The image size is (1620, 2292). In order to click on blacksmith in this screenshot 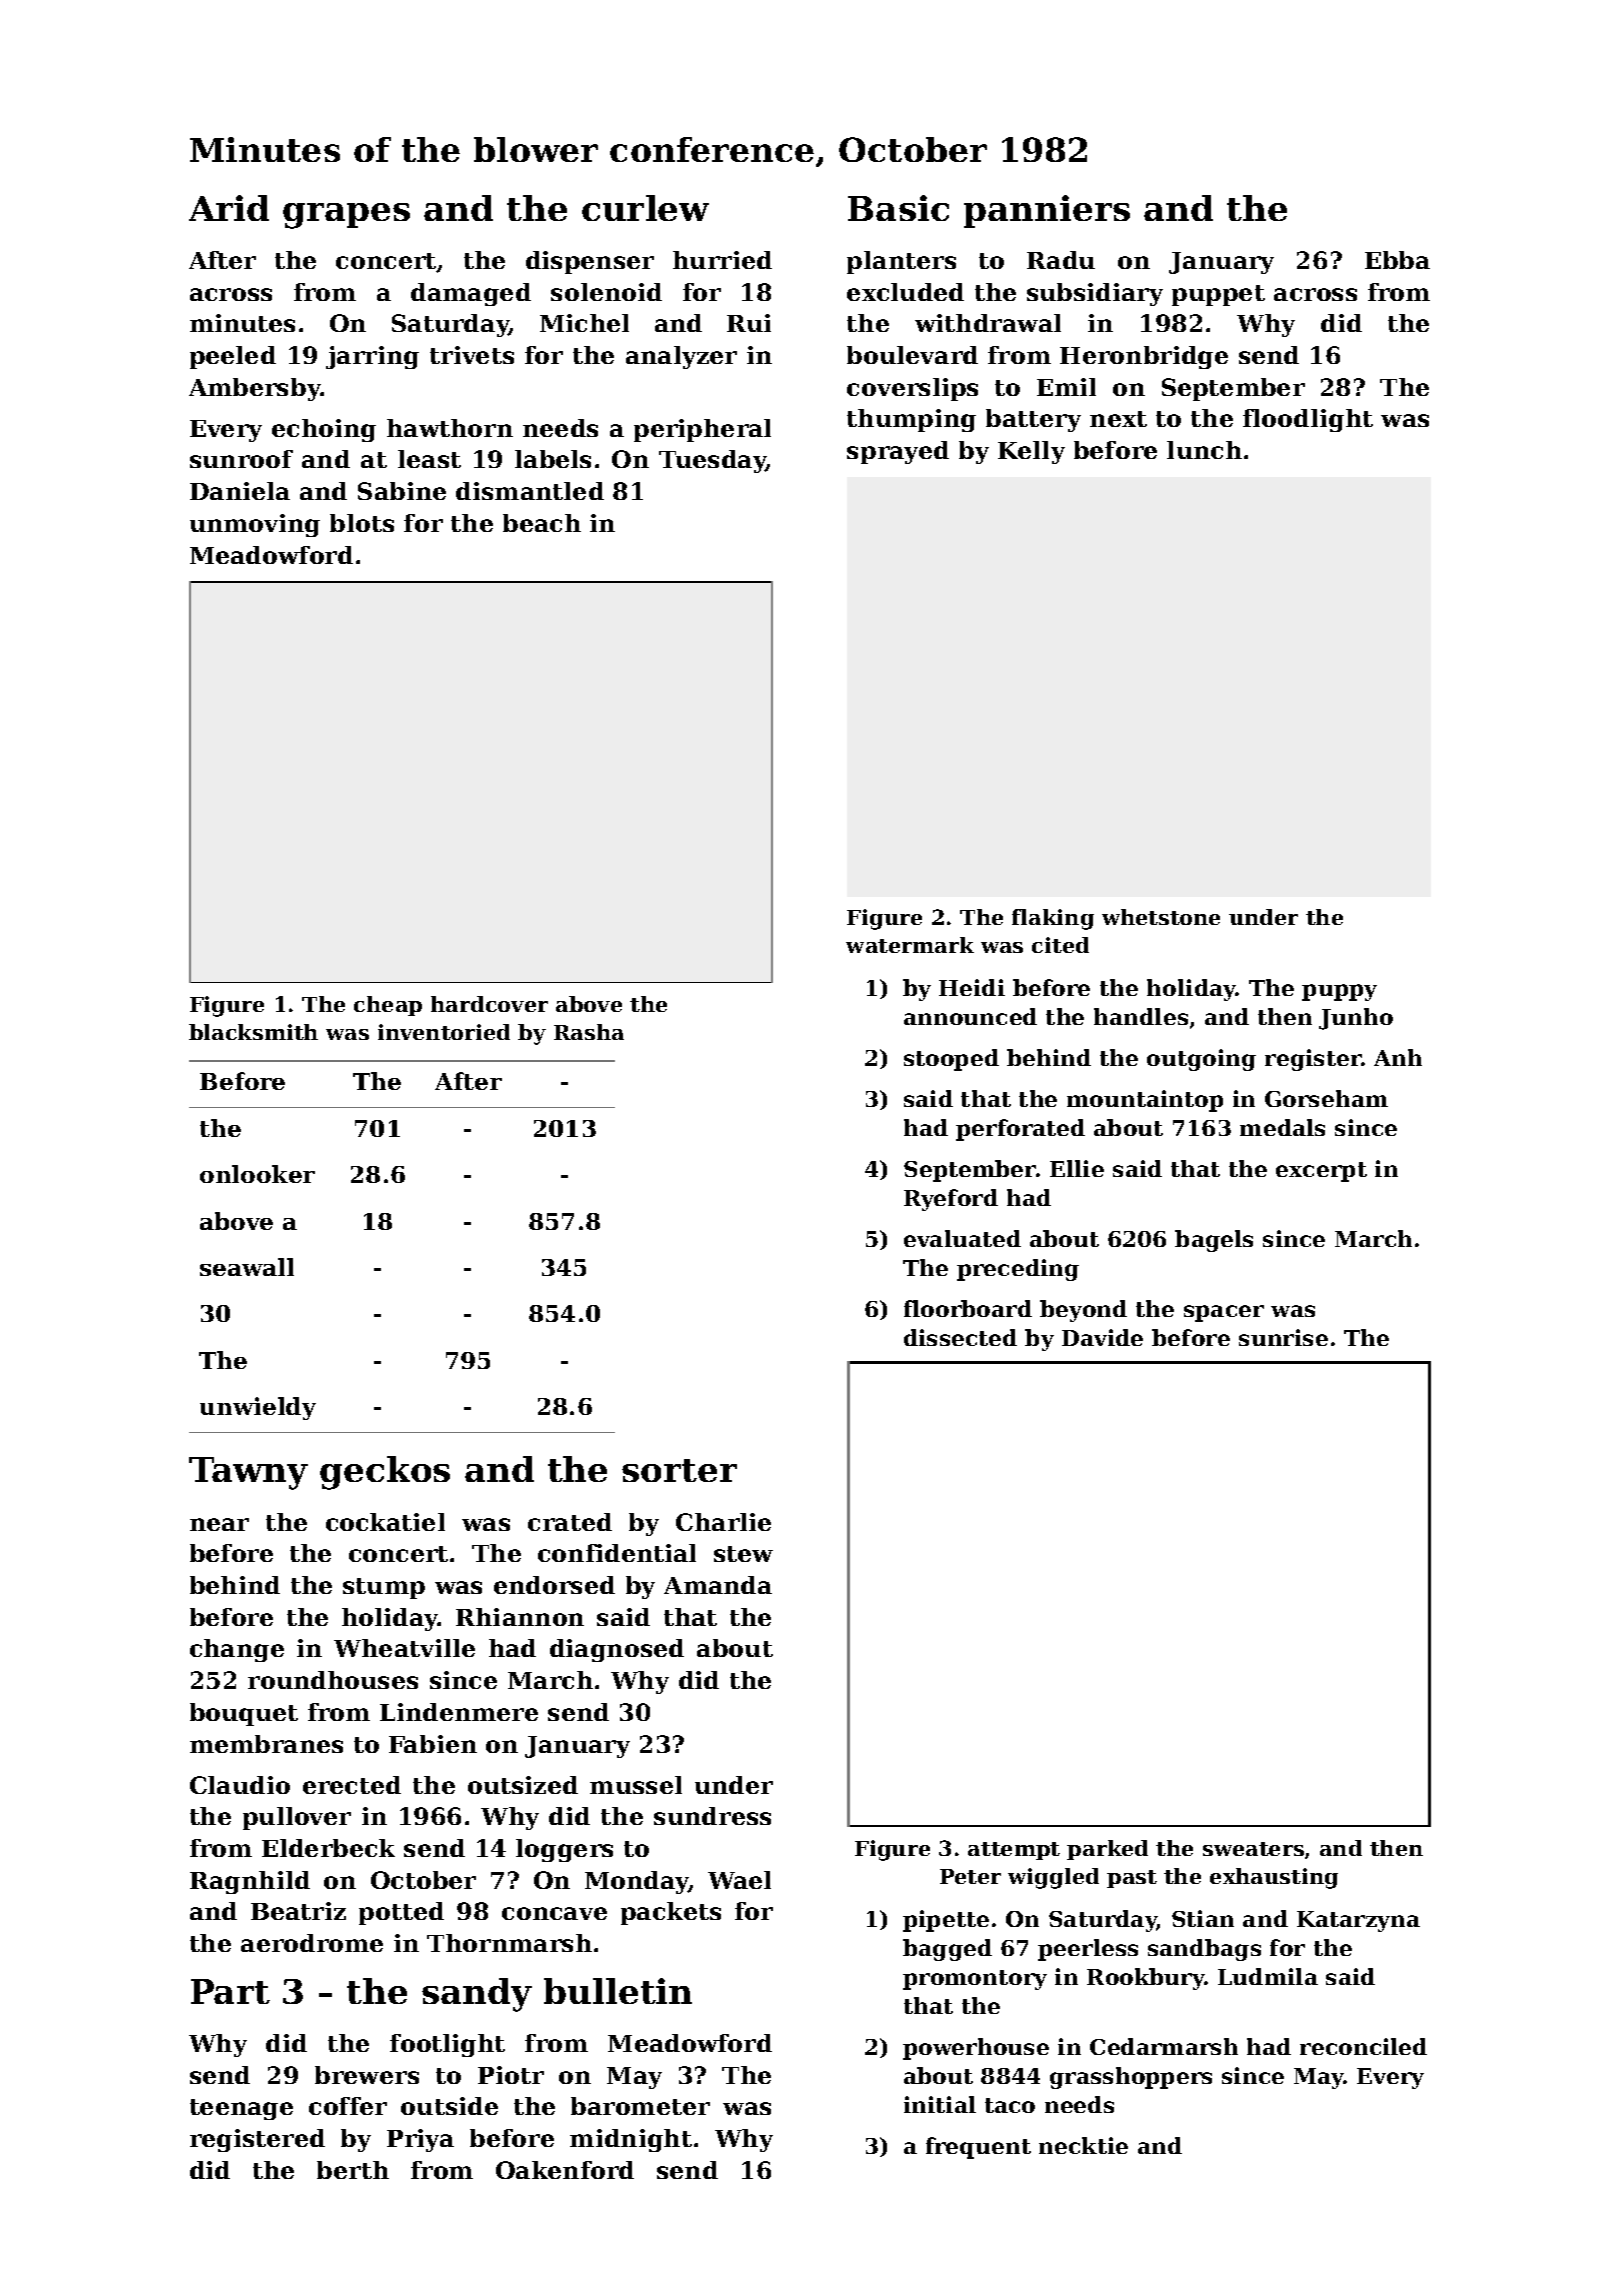, I will do `click(253, 1032)`.
